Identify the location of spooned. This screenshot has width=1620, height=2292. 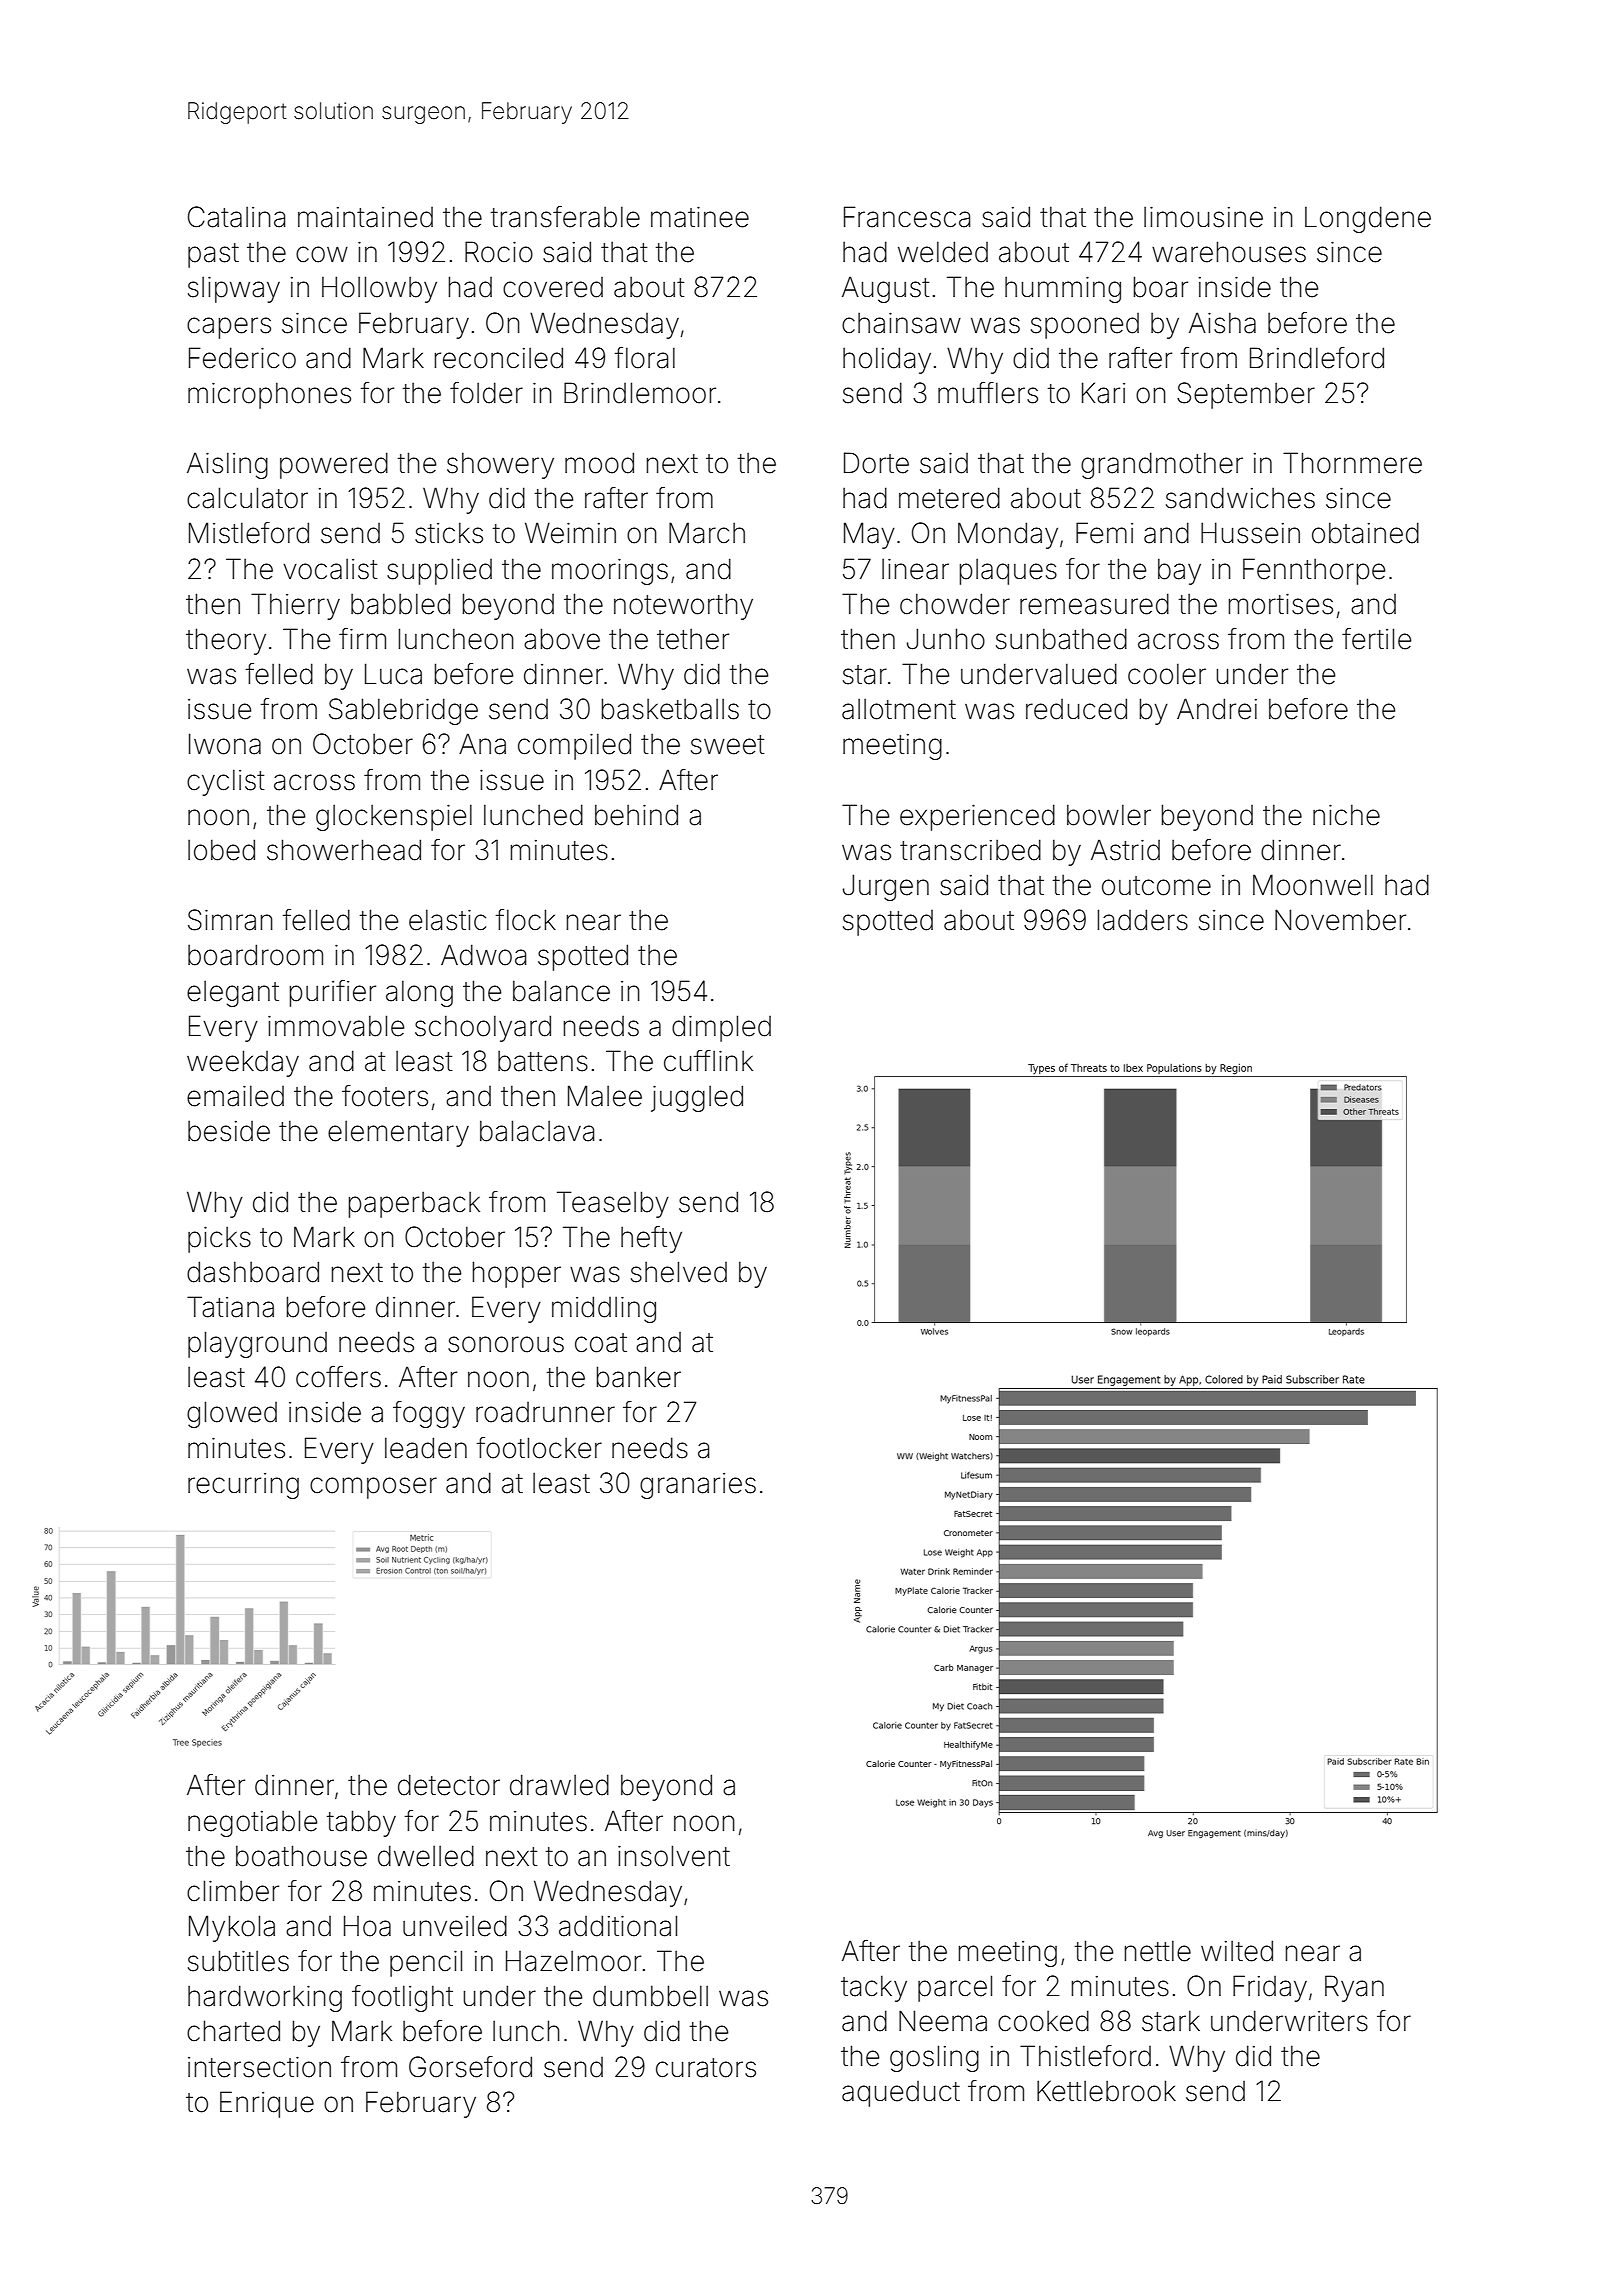
(1085, 326).
